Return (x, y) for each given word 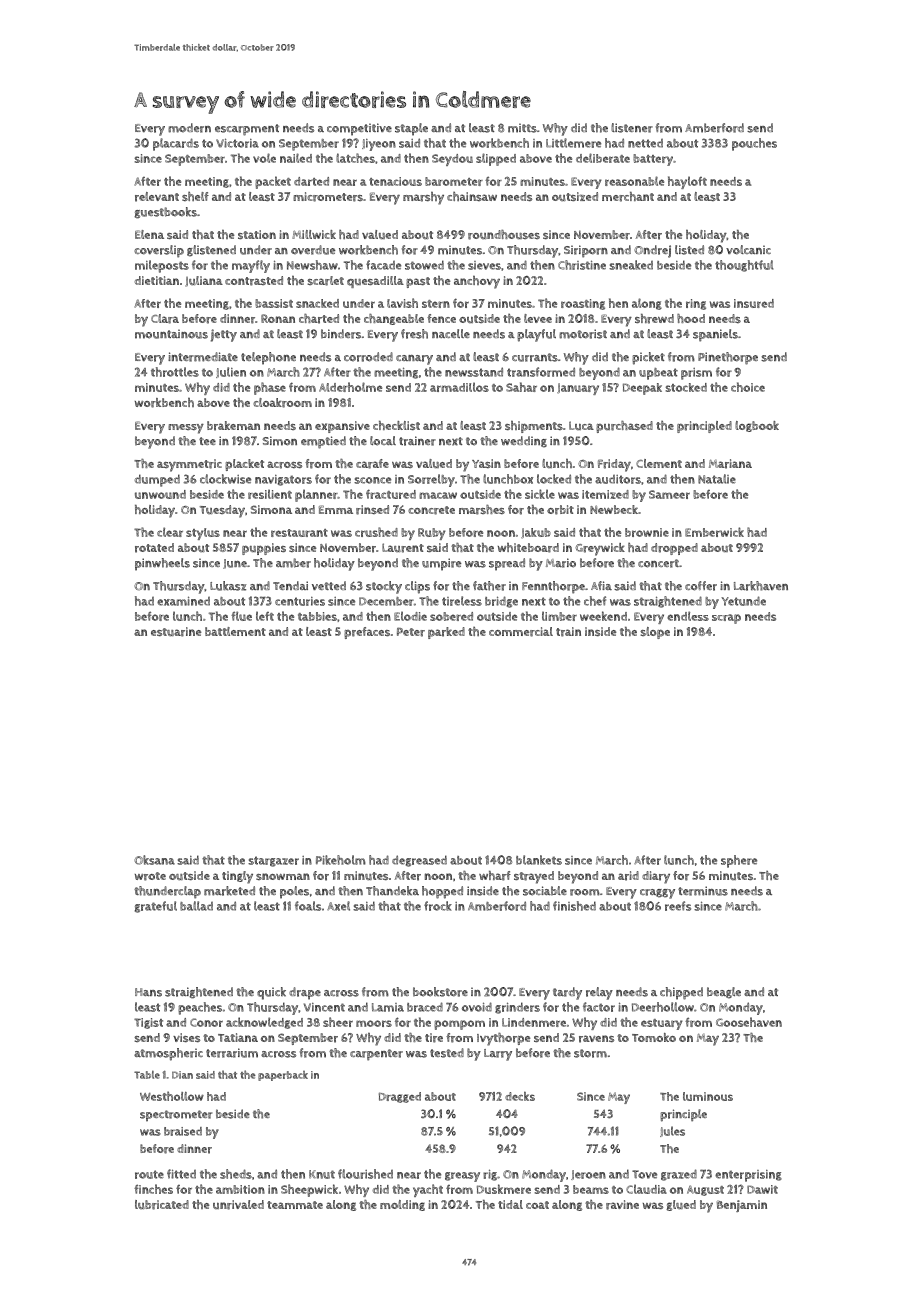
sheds (236, 1174)
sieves (484, 265)
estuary (662, 1024)
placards (176, 144)
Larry (498, 1055)
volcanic (748, 250)
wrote (150, 876)
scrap (726, 619)
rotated (154, 548)
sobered (451, 616)
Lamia (388, 1007)
